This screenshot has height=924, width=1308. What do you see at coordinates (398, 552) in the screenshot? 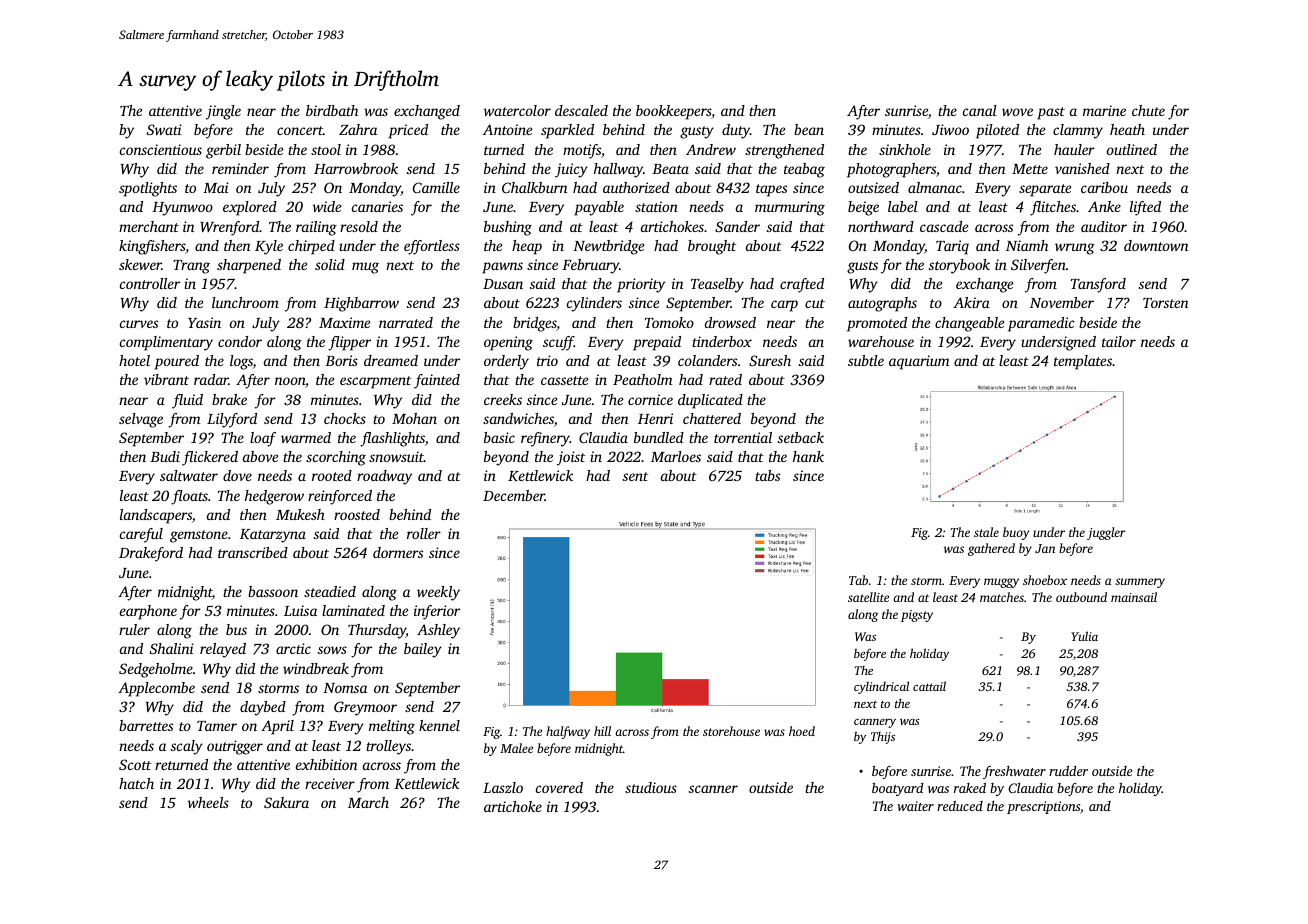
I see `dormers` at bounding box center [398, 552].
